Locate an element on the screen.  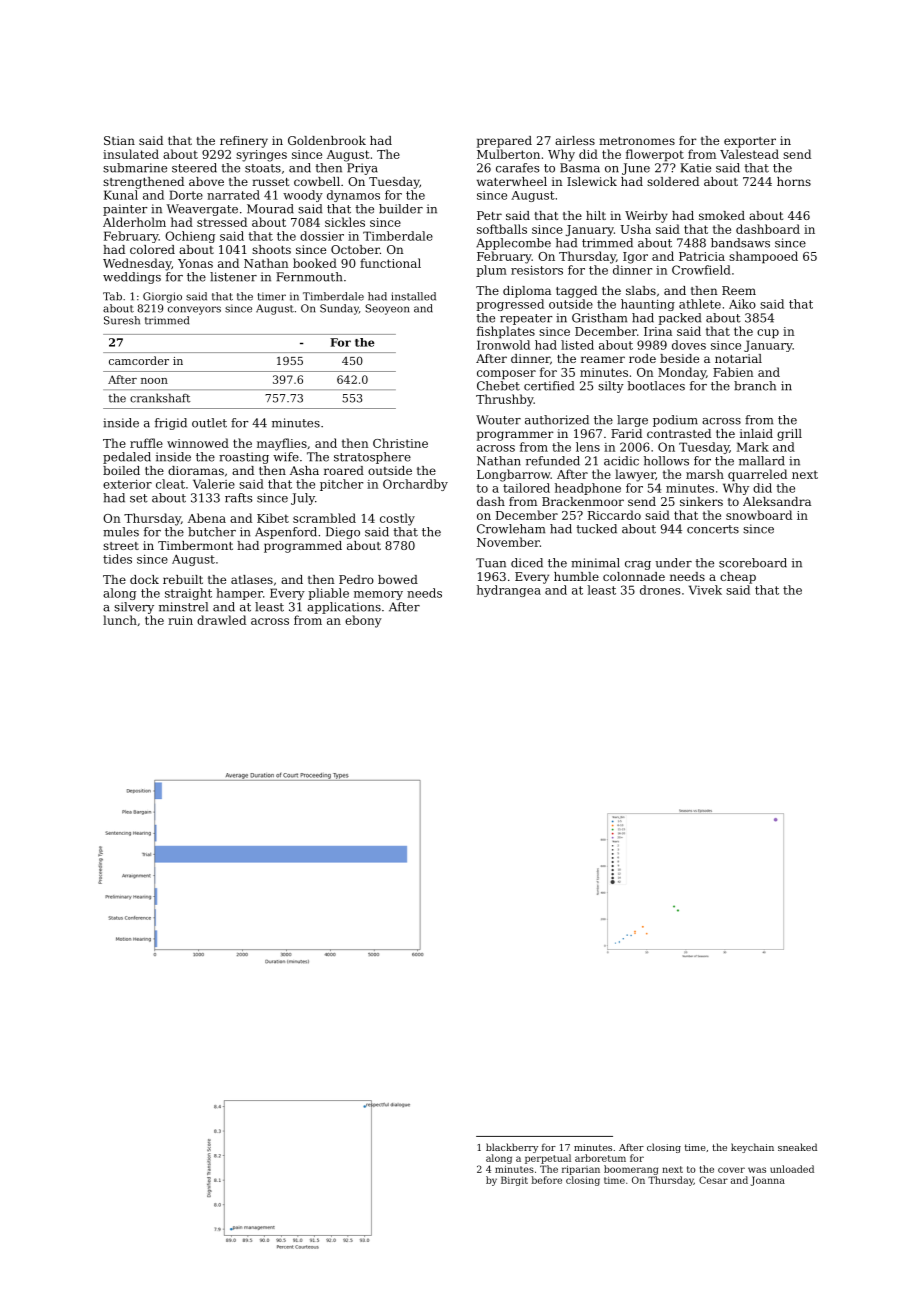
prepared is located at coordinates (504, 142).
